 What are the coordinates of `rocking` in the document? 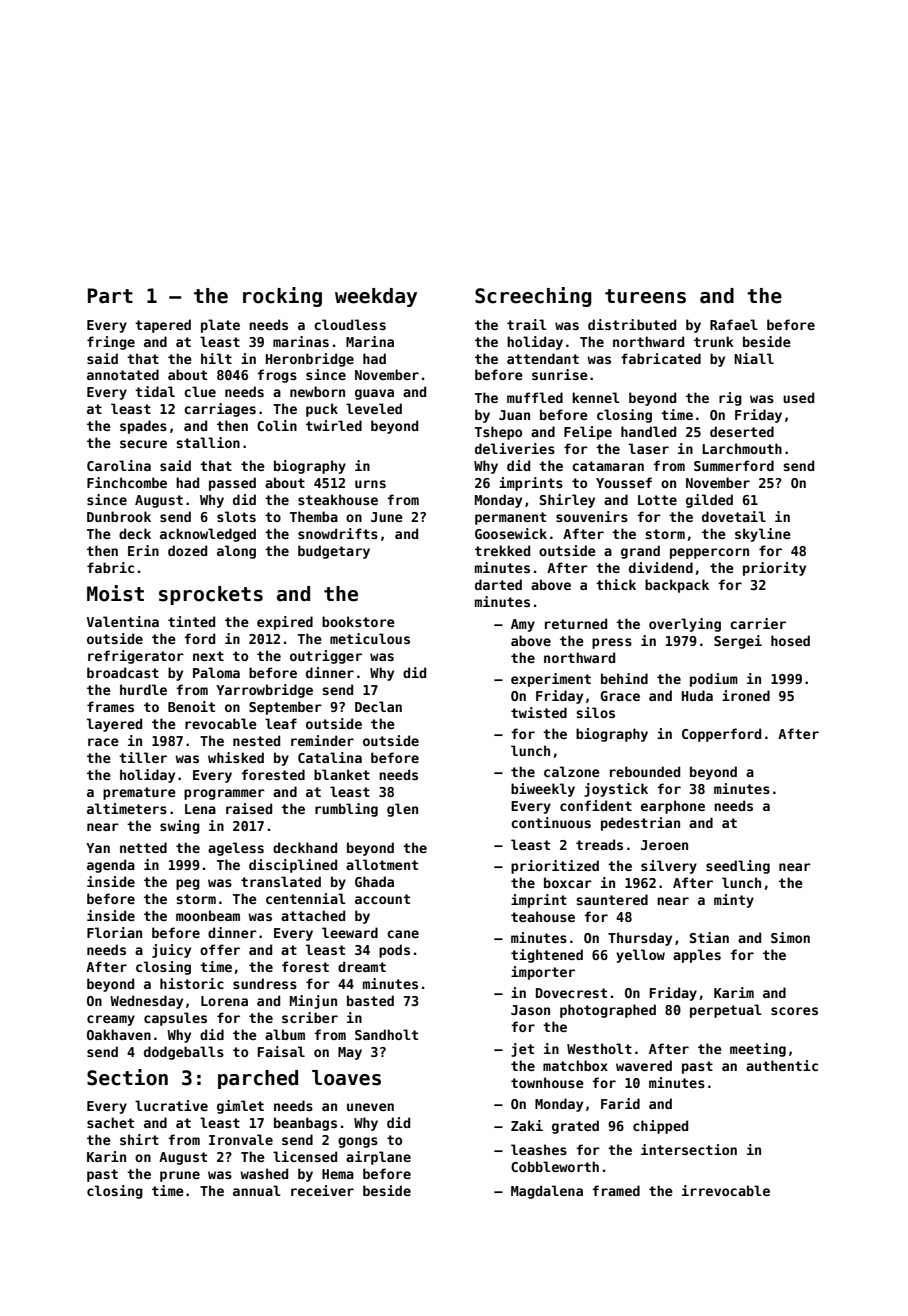 It's located at (282, 297).
